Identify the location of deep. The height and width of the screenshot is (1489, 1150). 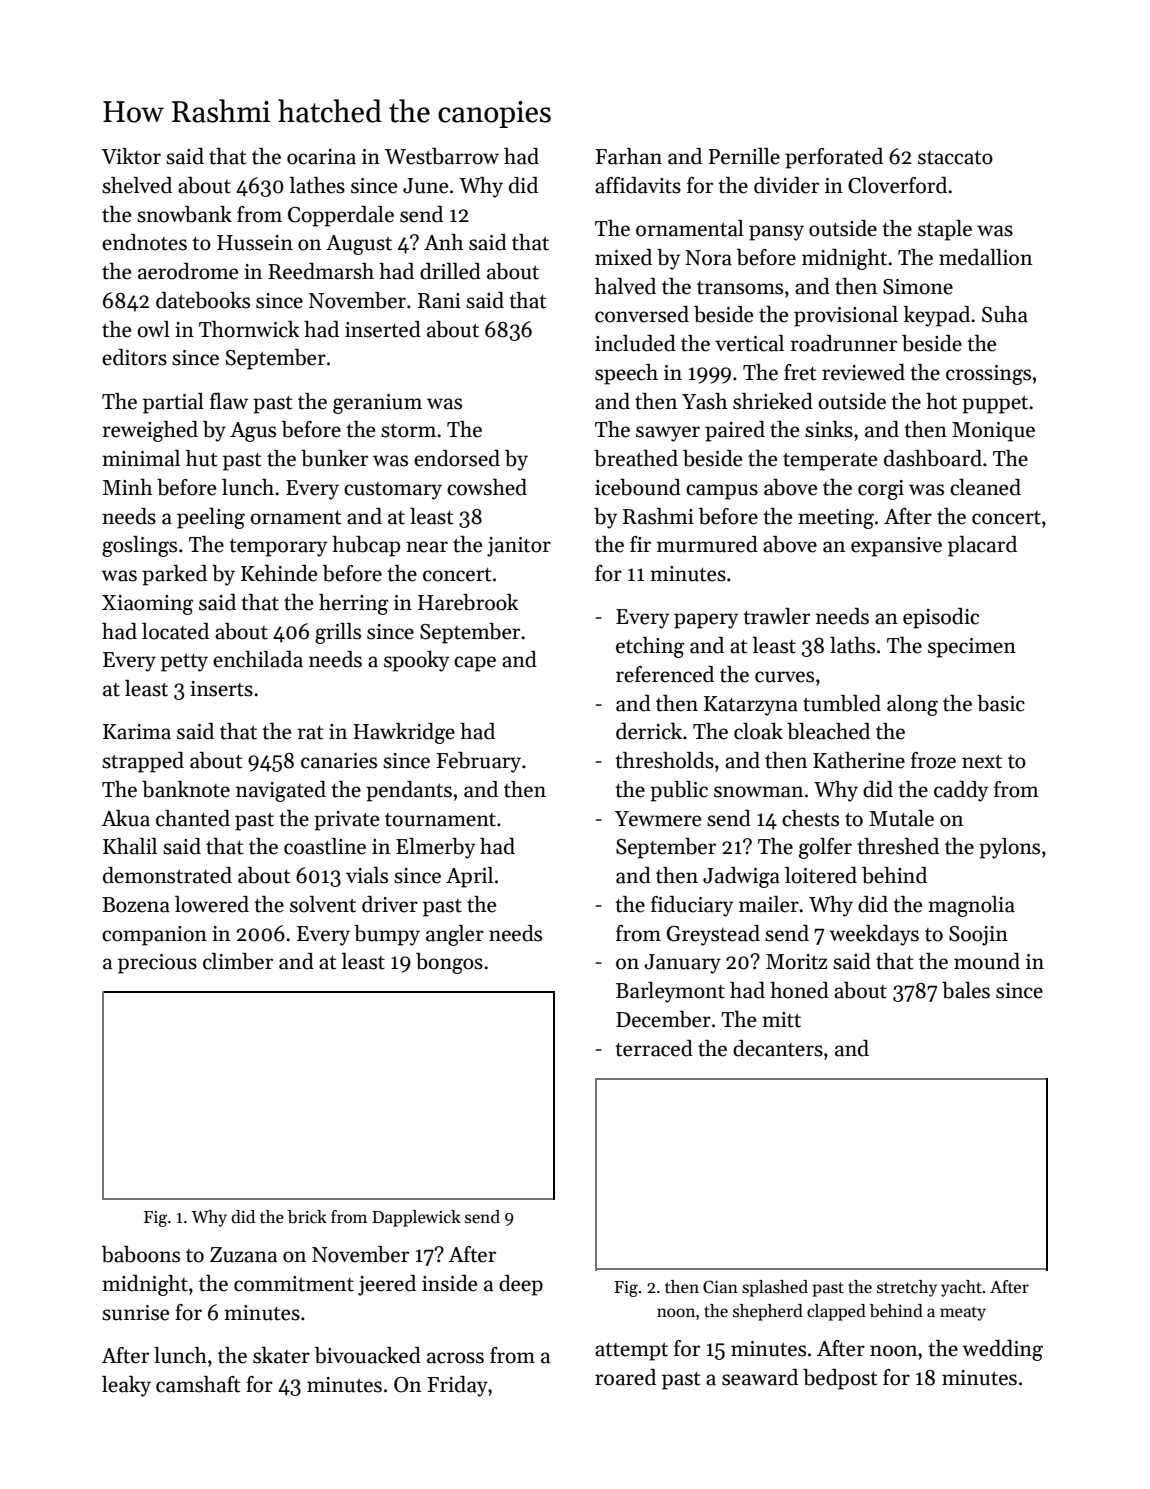
(521, 1285).
